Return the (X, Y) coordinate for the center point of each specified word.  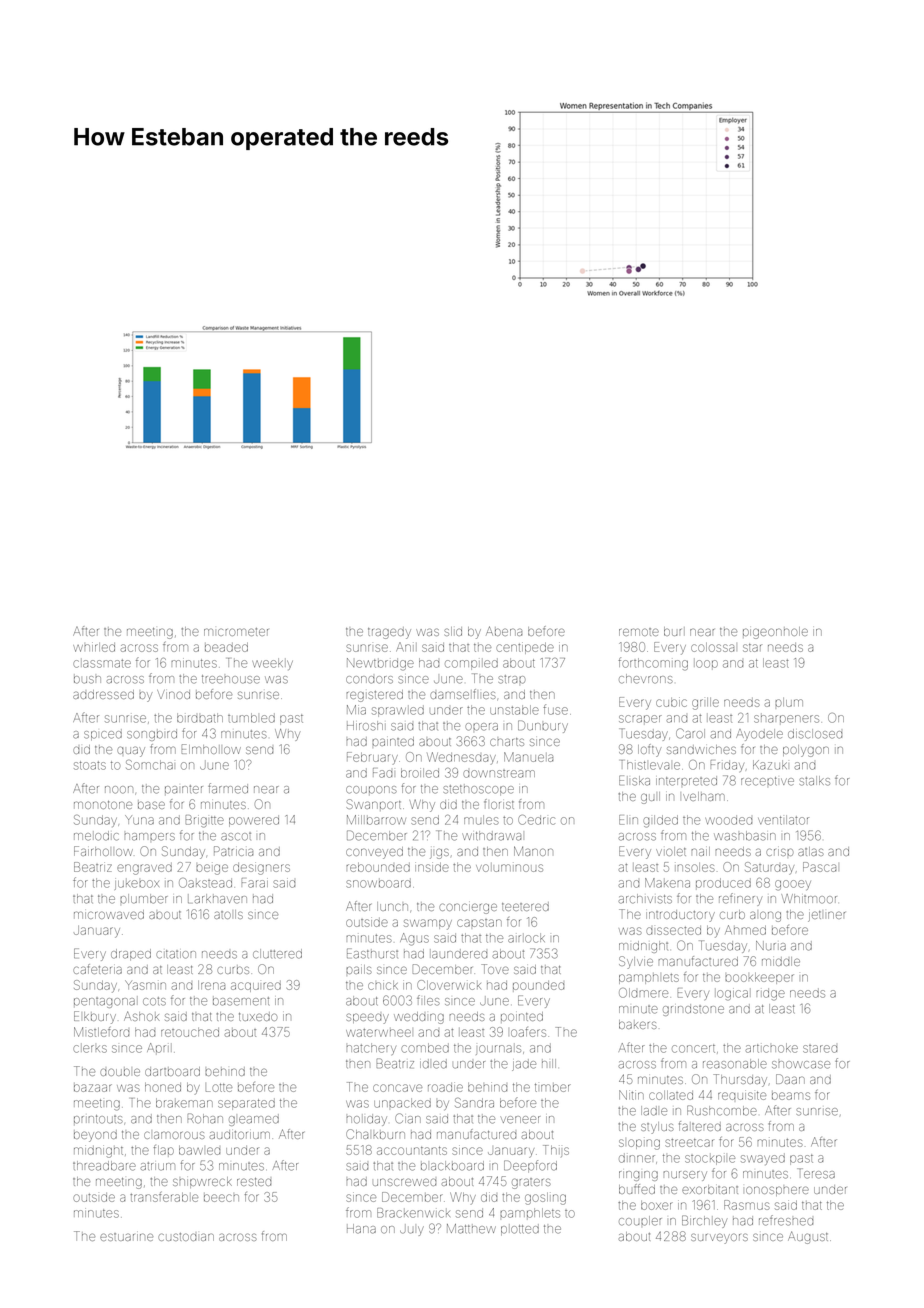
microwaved (109, 914)
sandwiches (701, 749)
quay (131, 752)
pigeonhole (775, 633)
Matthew (471, 1229)
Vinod (173, 694)
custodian (186, 1237)
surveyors (719, 1239)
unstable (514, 710)
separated (246, 1104)
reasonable (735, 1064)
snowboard (378, 883)
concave (397, 1088)
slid (453, 631)
